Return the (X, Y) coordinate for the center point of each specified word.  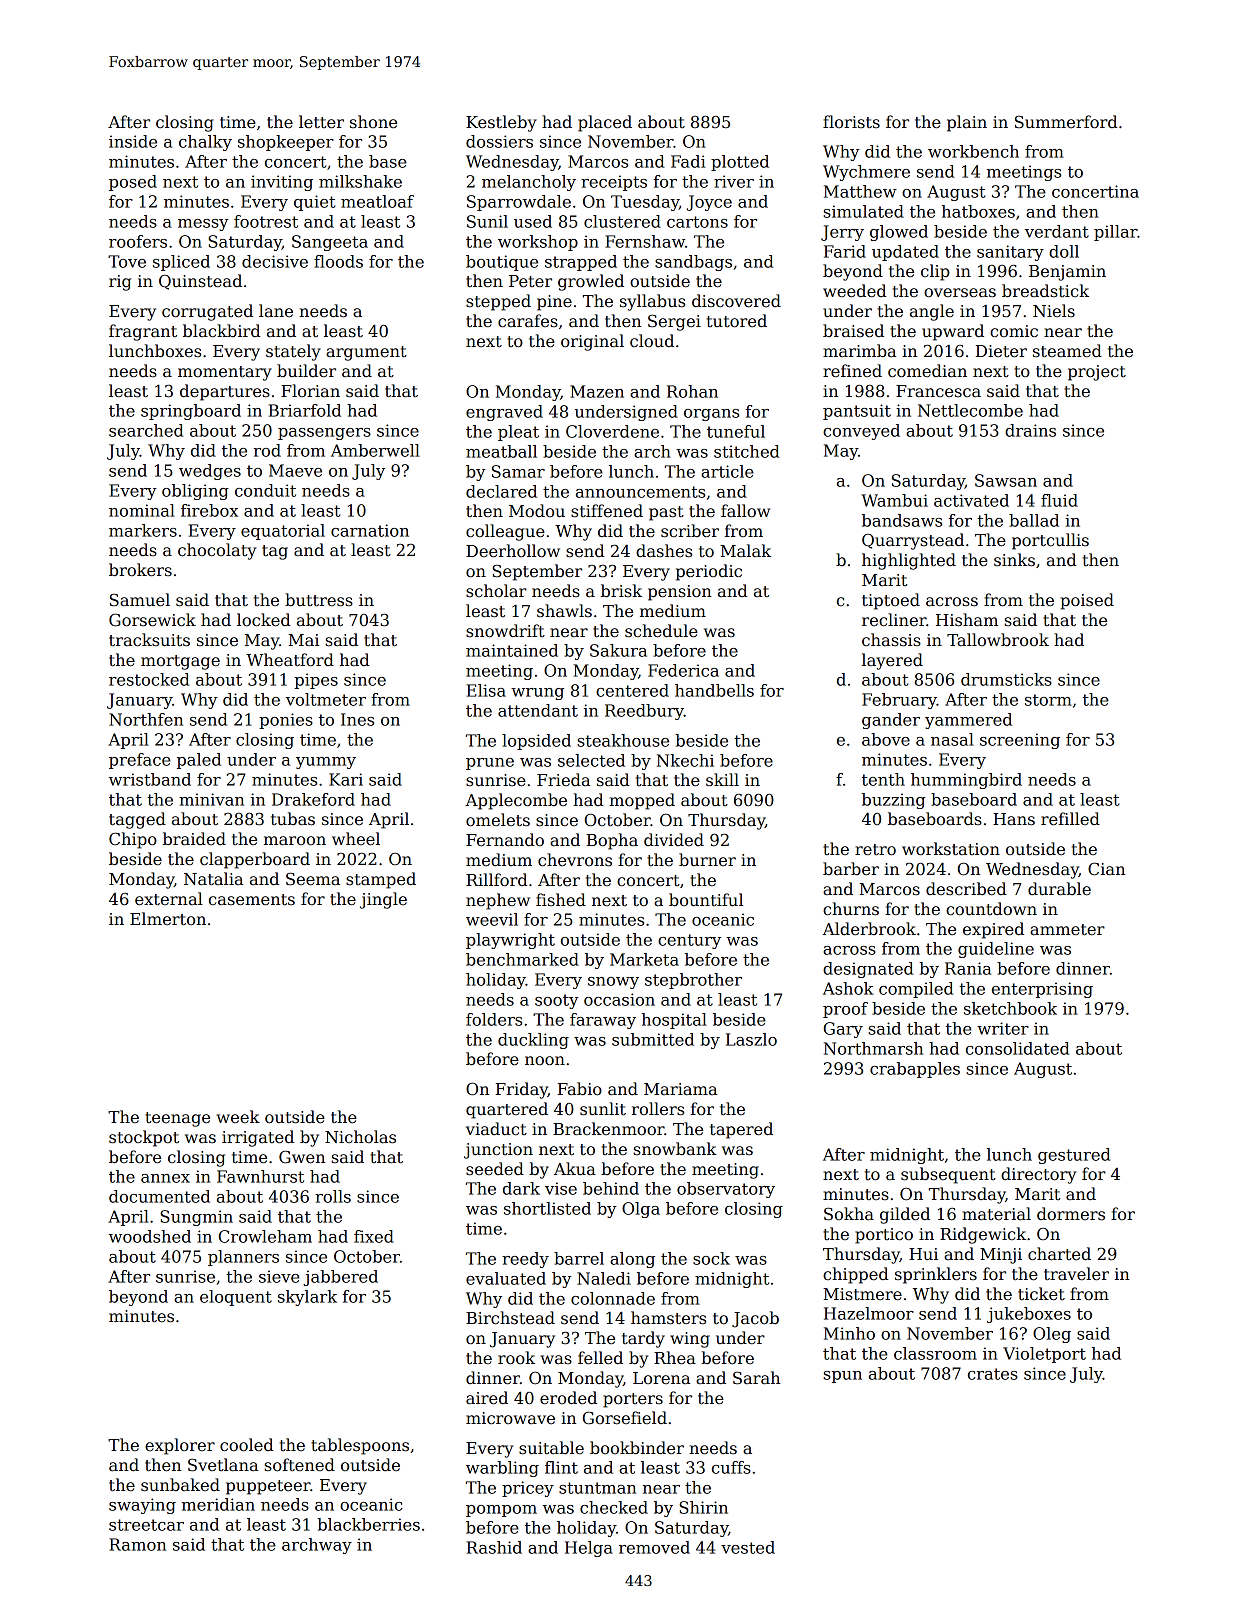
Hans (1014, 819)
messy (203, 225)
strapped (581, 263)
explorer (180, 1446)
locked (264, 620)
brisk (621, 591)
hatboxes (978, 211)
